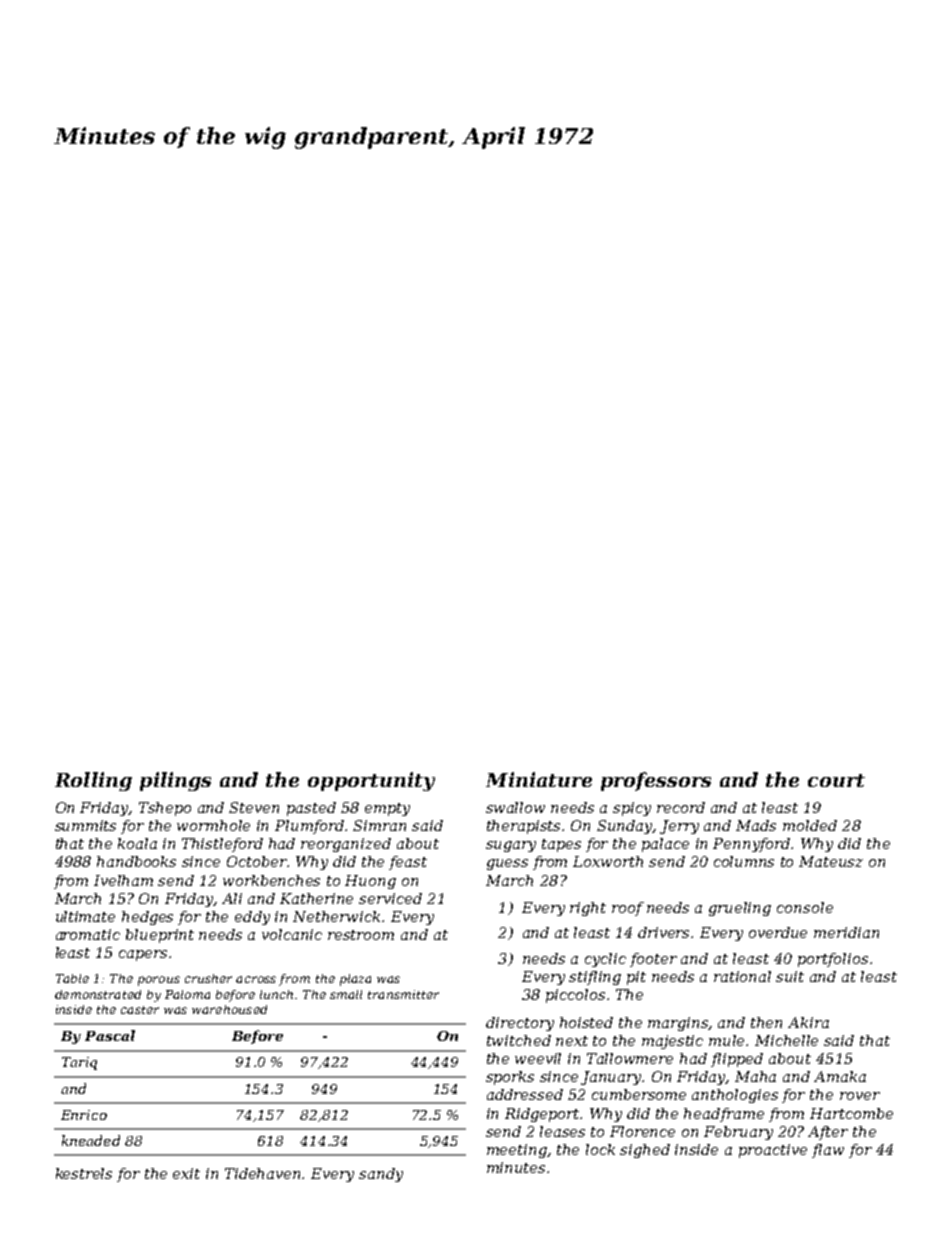 The image size is (952, 1233). What do you see at coordinates (370, 882) in the screenshot?
I see `Huong` at bounding box center [370, 882].
